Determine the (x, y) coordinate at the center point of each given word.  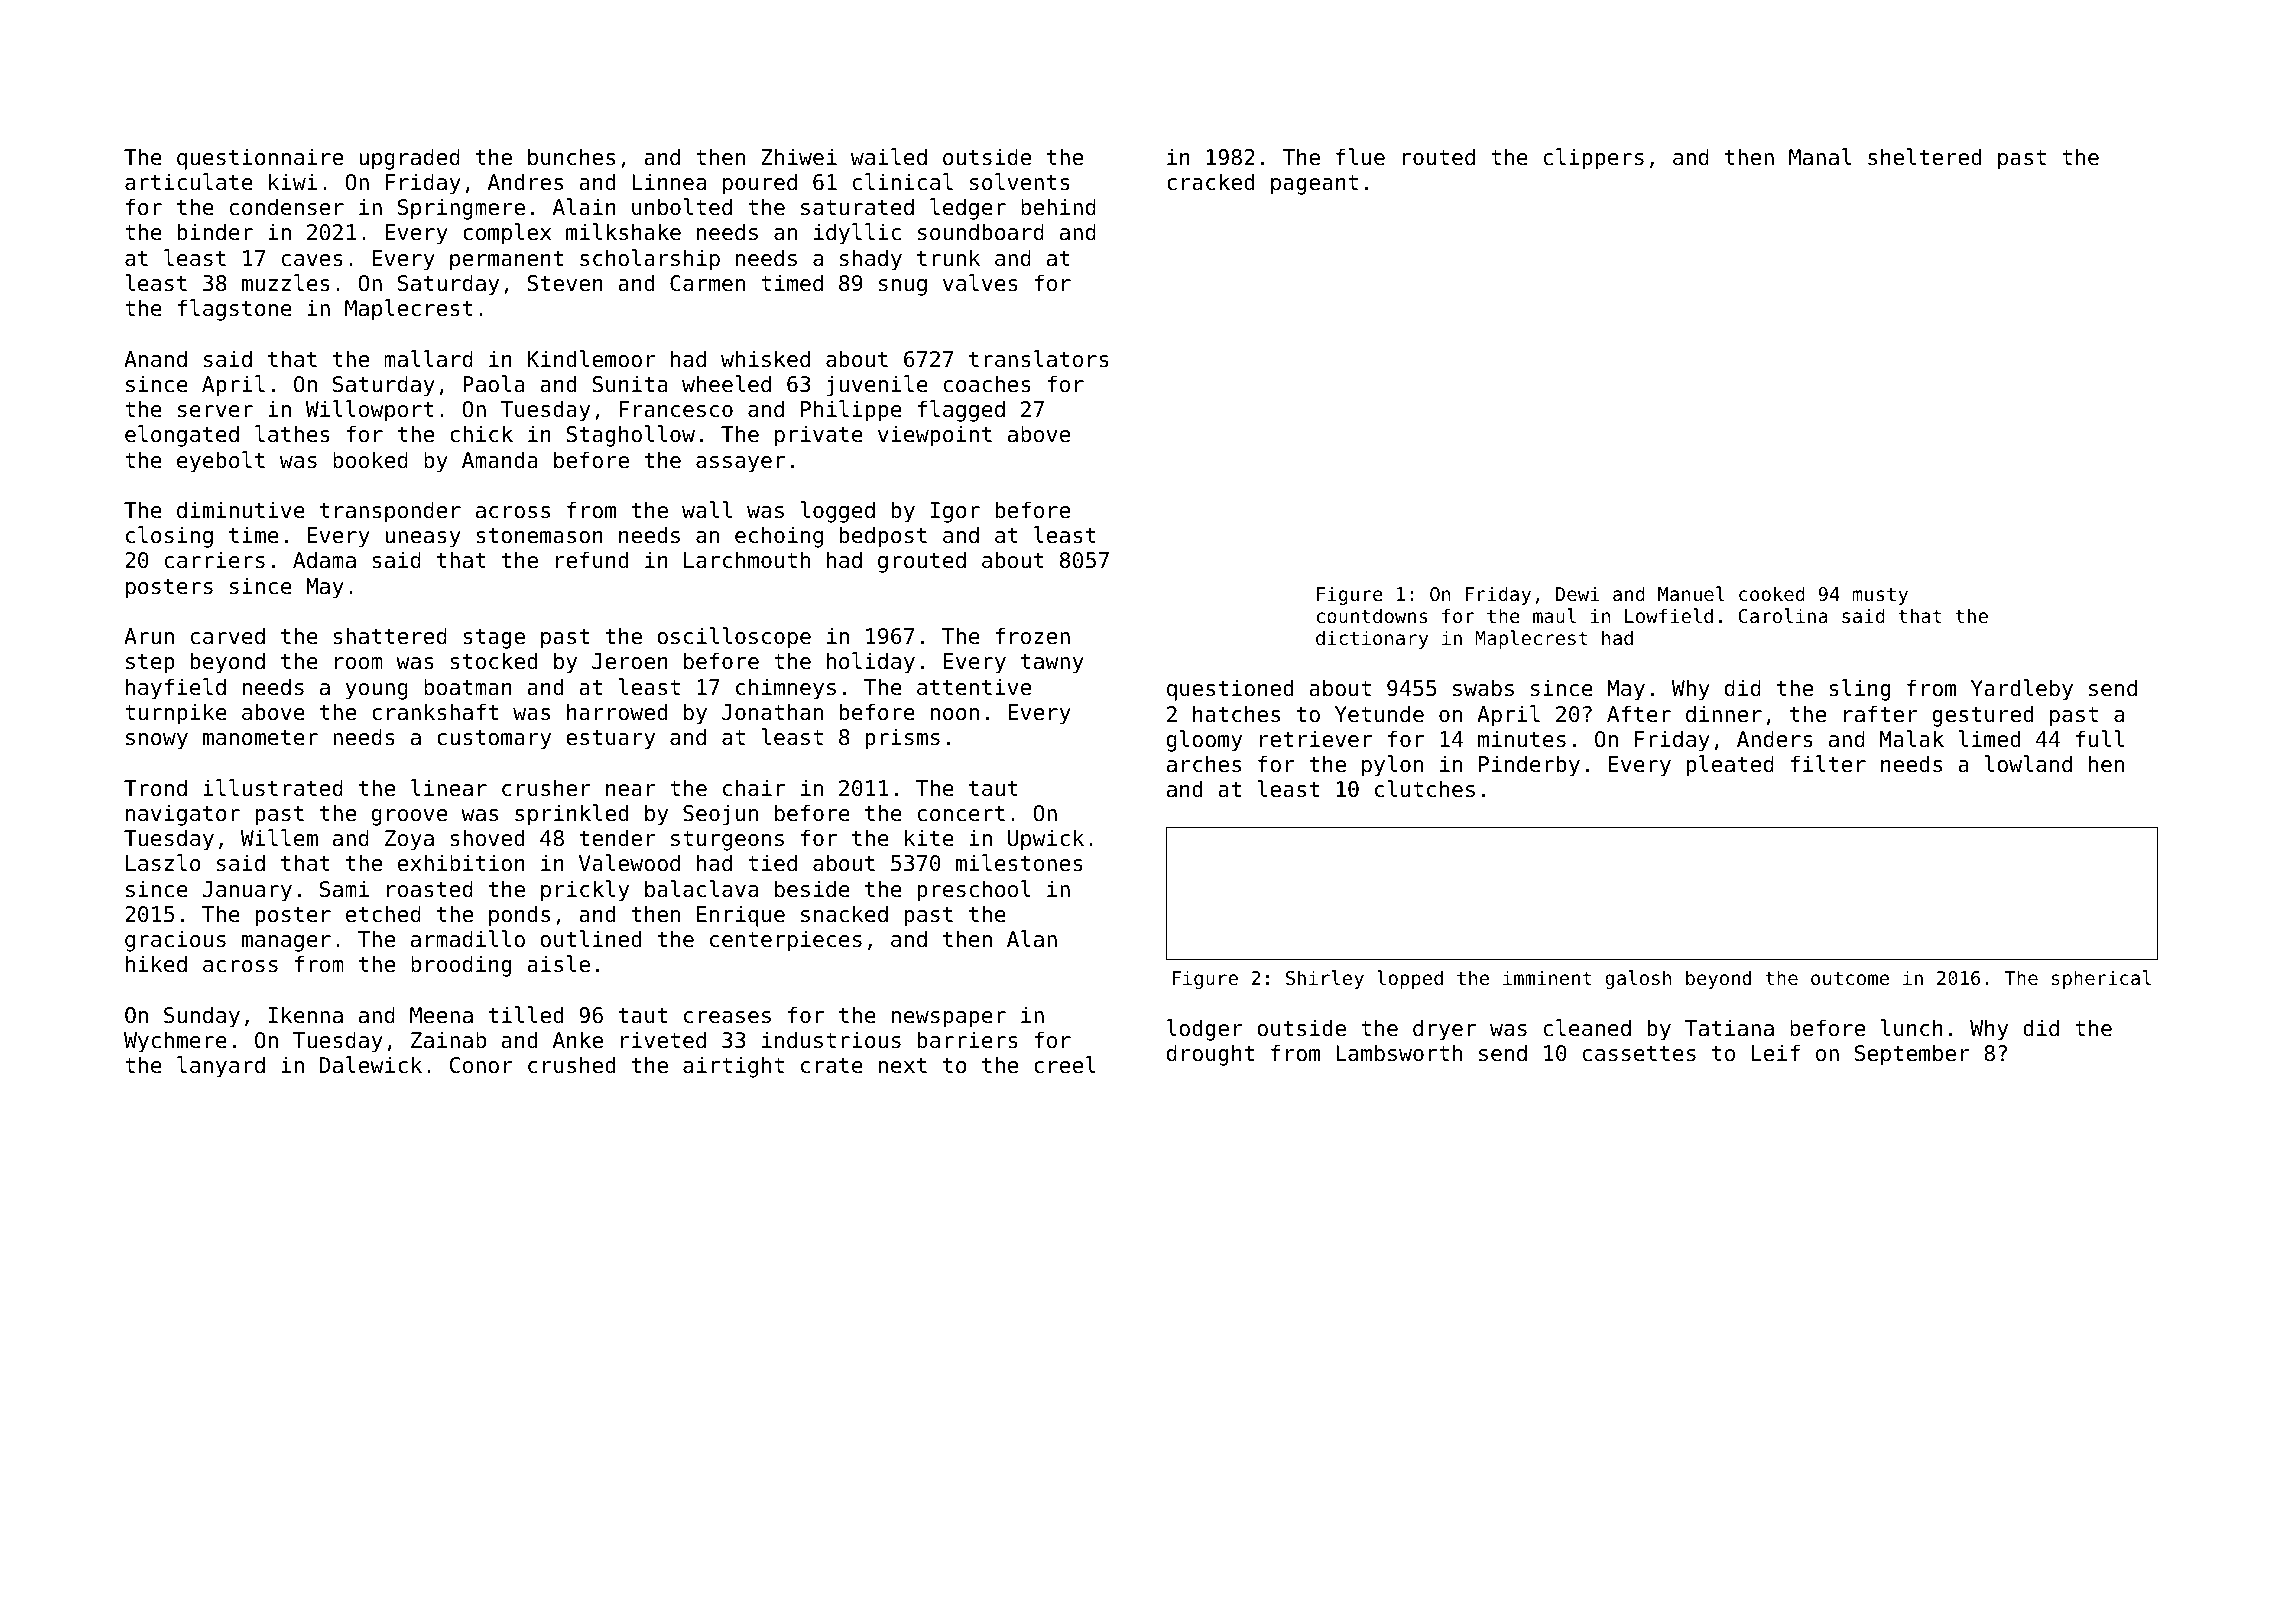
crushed (571, 1065)
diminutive (241, 510)
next (903, 1066)
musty (1880, 596)
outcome (1850, 978)
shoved (487, 838)
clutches (1425, 789)
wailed (889, 157)
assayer (740, 464)
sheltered (1924, 157)
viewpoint (935, 436)
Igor (955, 512)
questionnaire (260, 159)
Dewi (1577, 593)
